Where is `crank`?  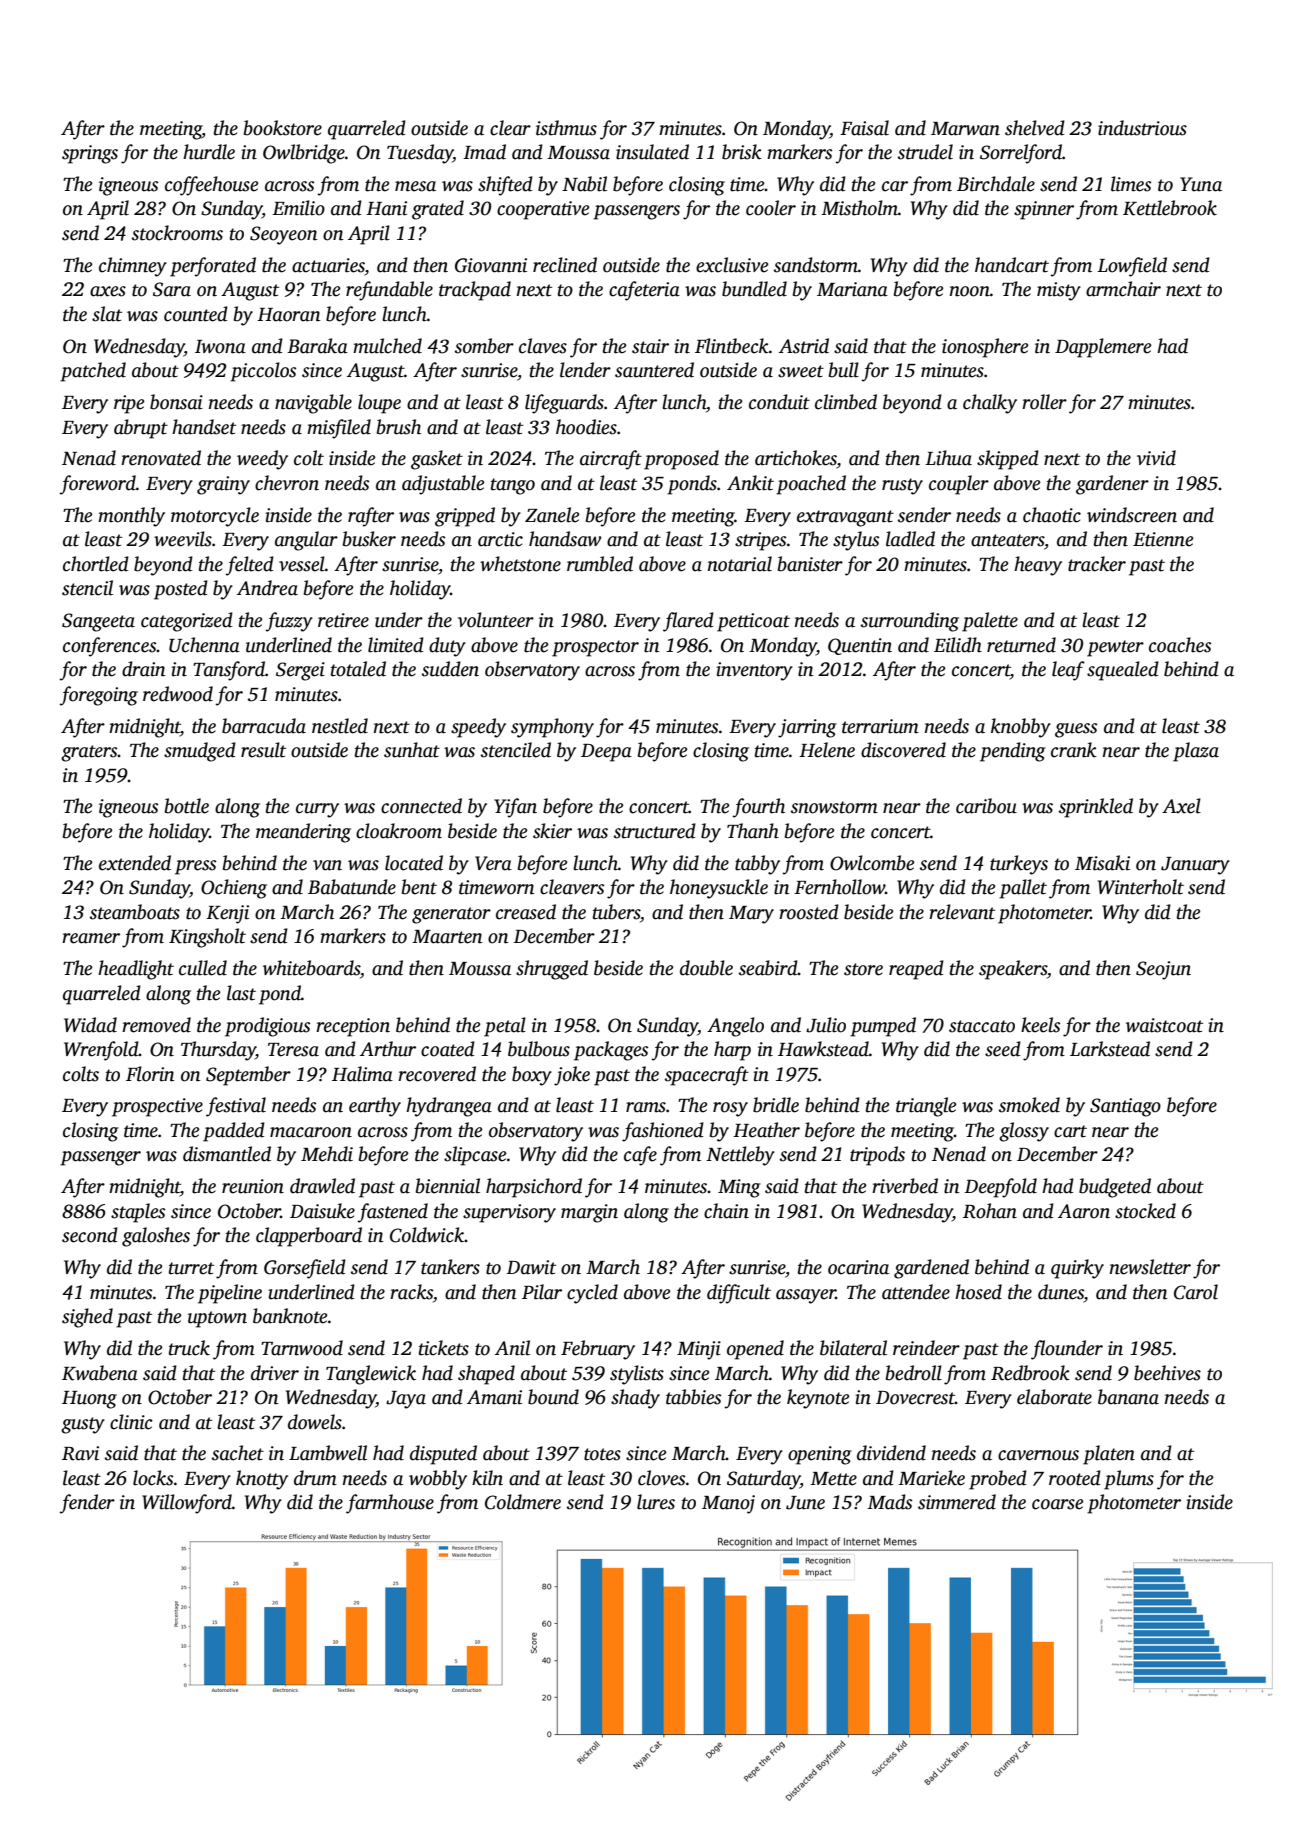
crank is located at coordinates (1074, 750).
